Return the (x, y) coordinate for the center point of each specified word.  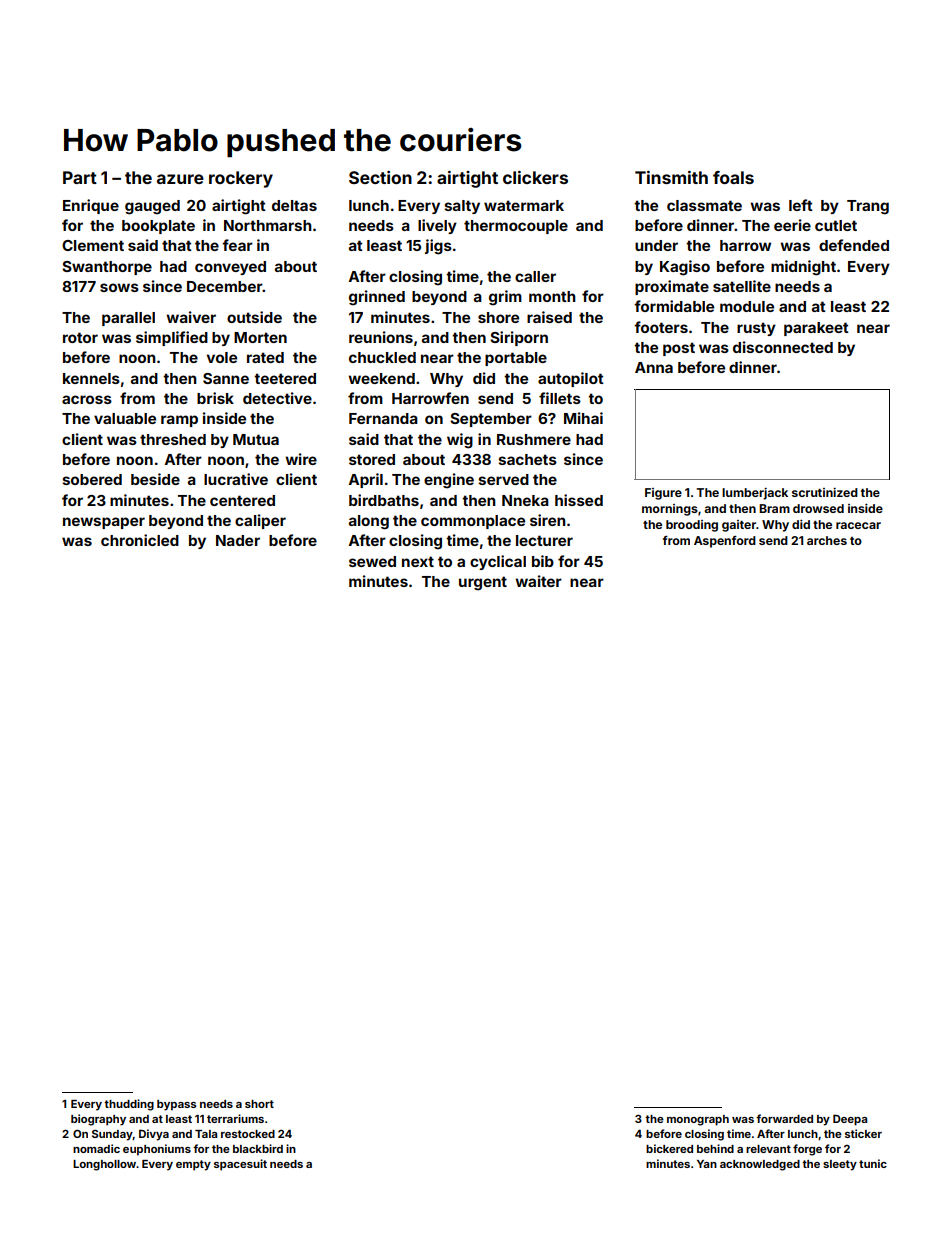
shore (498, 317)
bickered (669, 1148)
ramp (179, 421)
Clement (93, 245)
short (259, 1104)
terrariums (235, 1118)
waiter (538, 581)
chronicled (140, 540)
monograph (698, 1120)
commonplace (473, 522)
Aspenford (725, 542)
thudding (129, 1105)
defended (854, 245)
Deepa (850, 1120)
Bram (774, 508)
